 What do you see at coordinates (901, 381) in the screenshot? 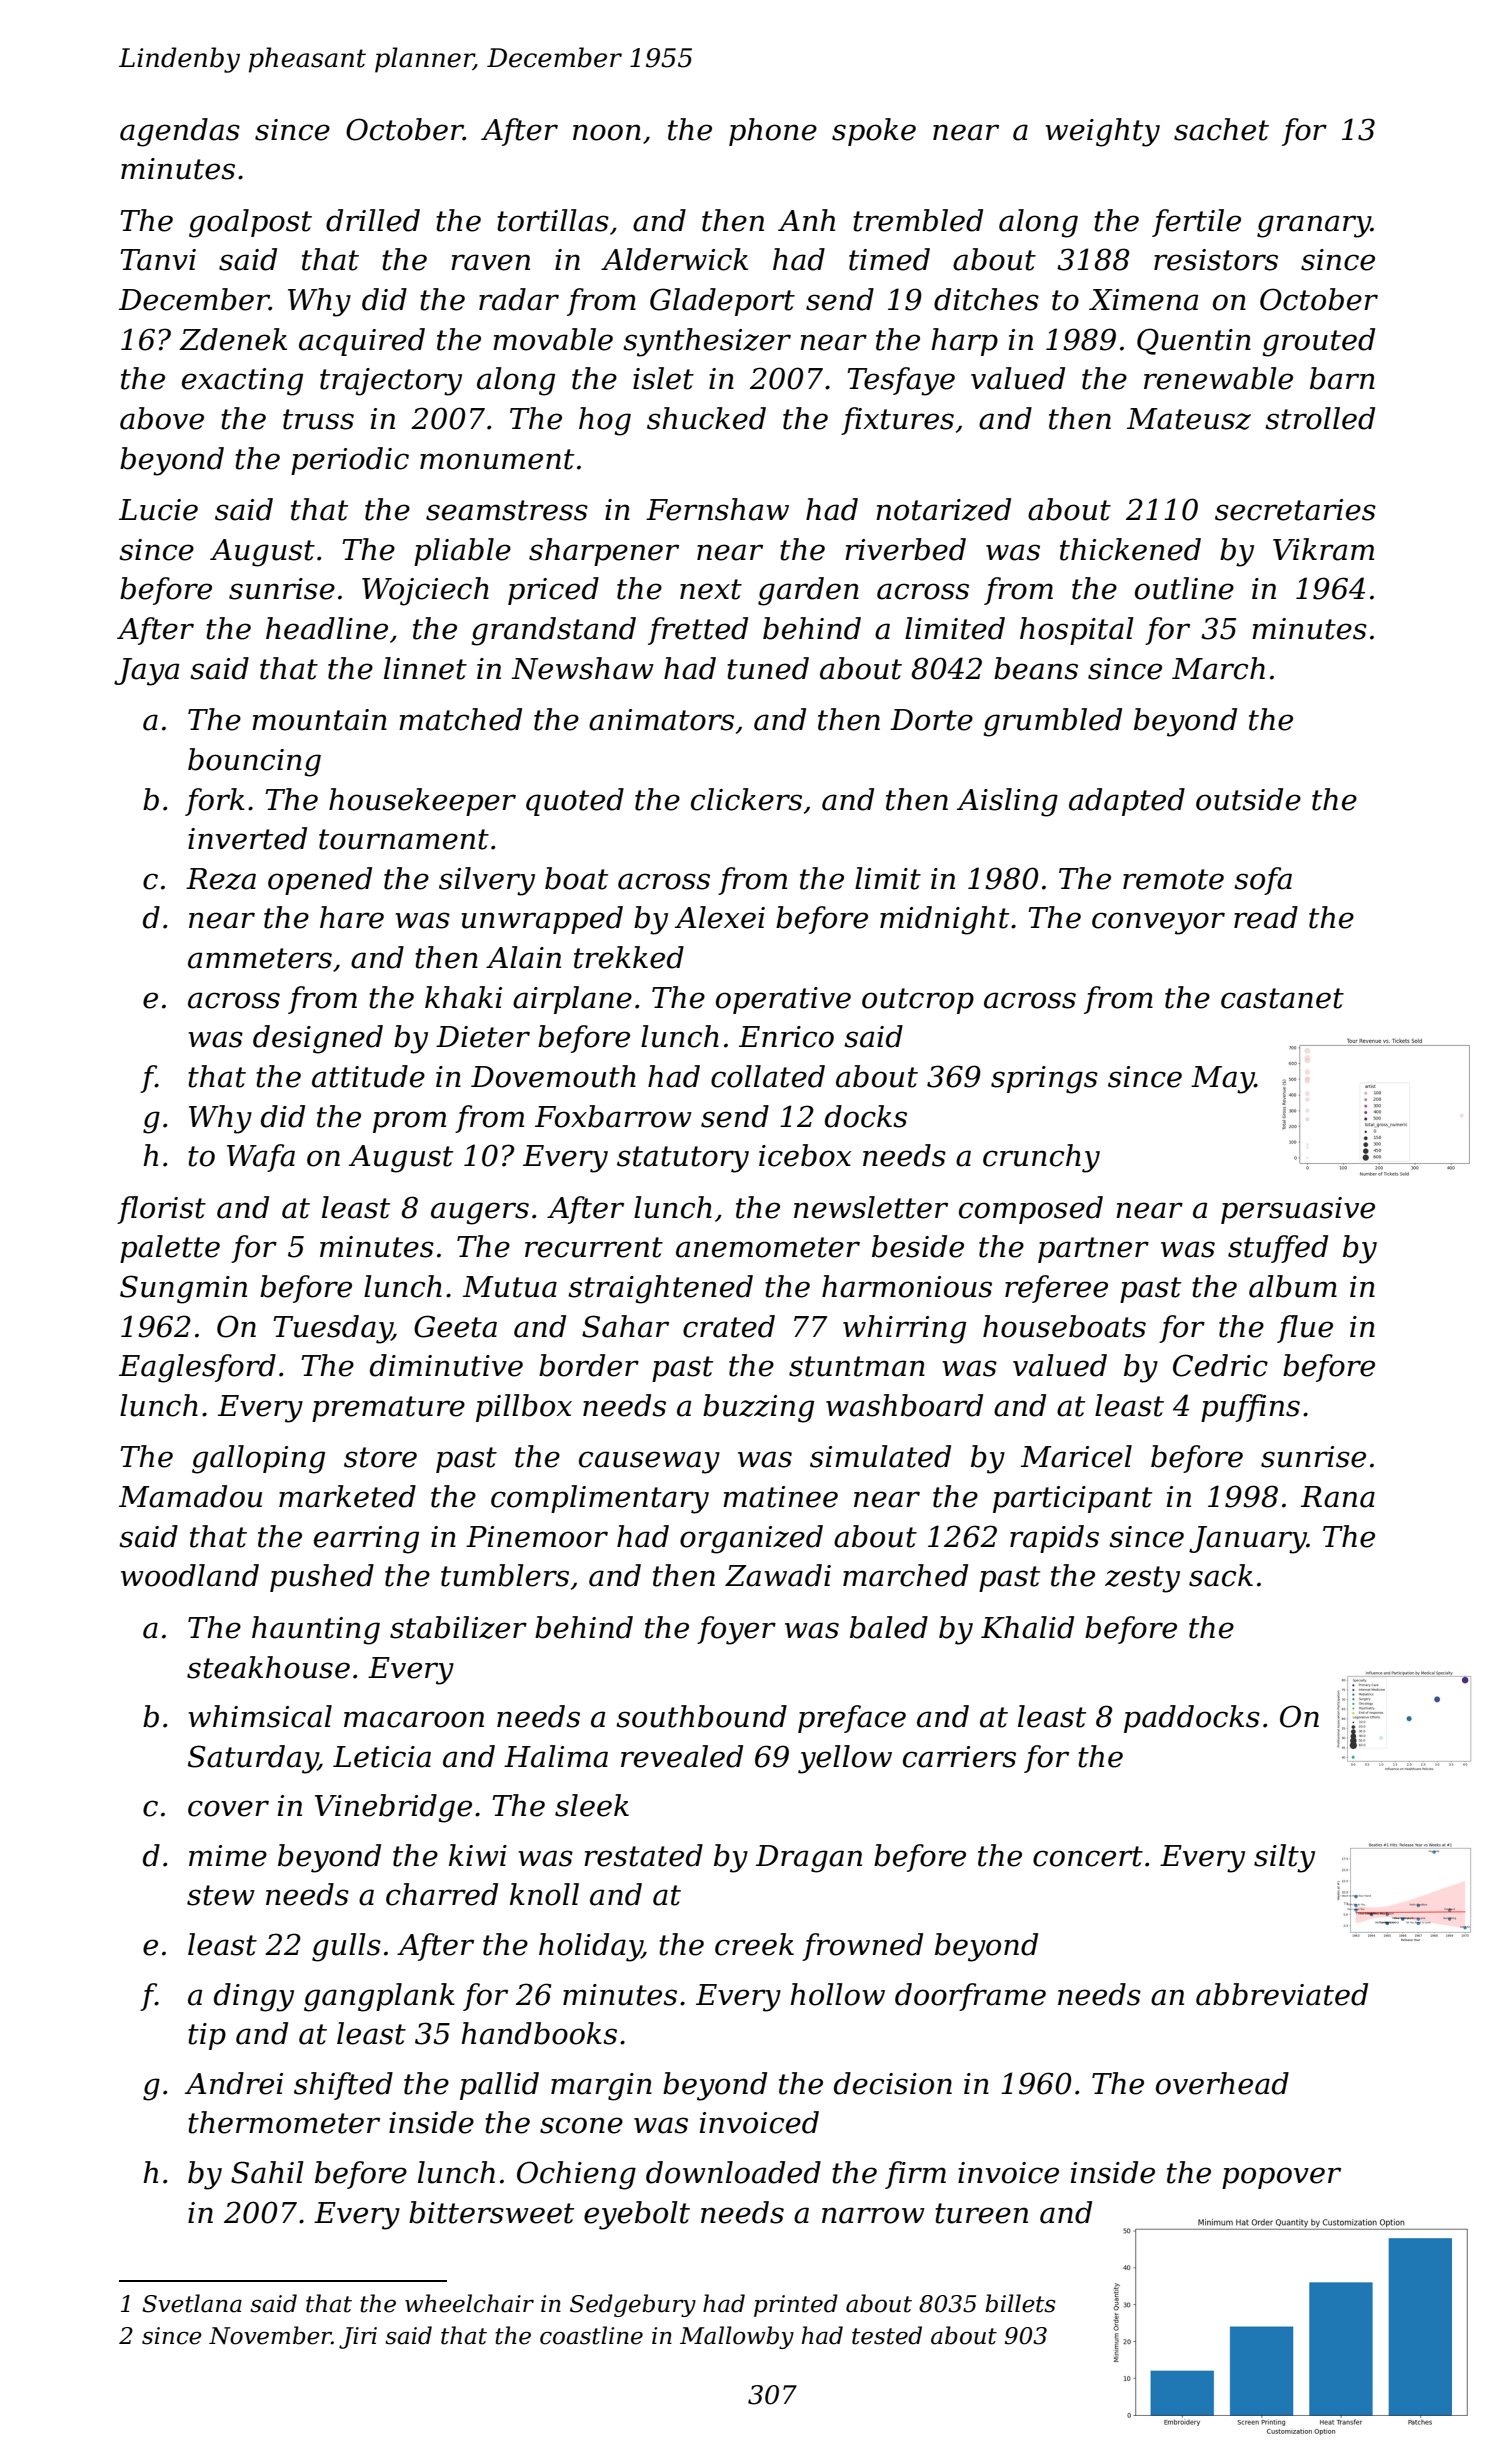
I see `Tesfaye` at bounding box center [901, 381].
